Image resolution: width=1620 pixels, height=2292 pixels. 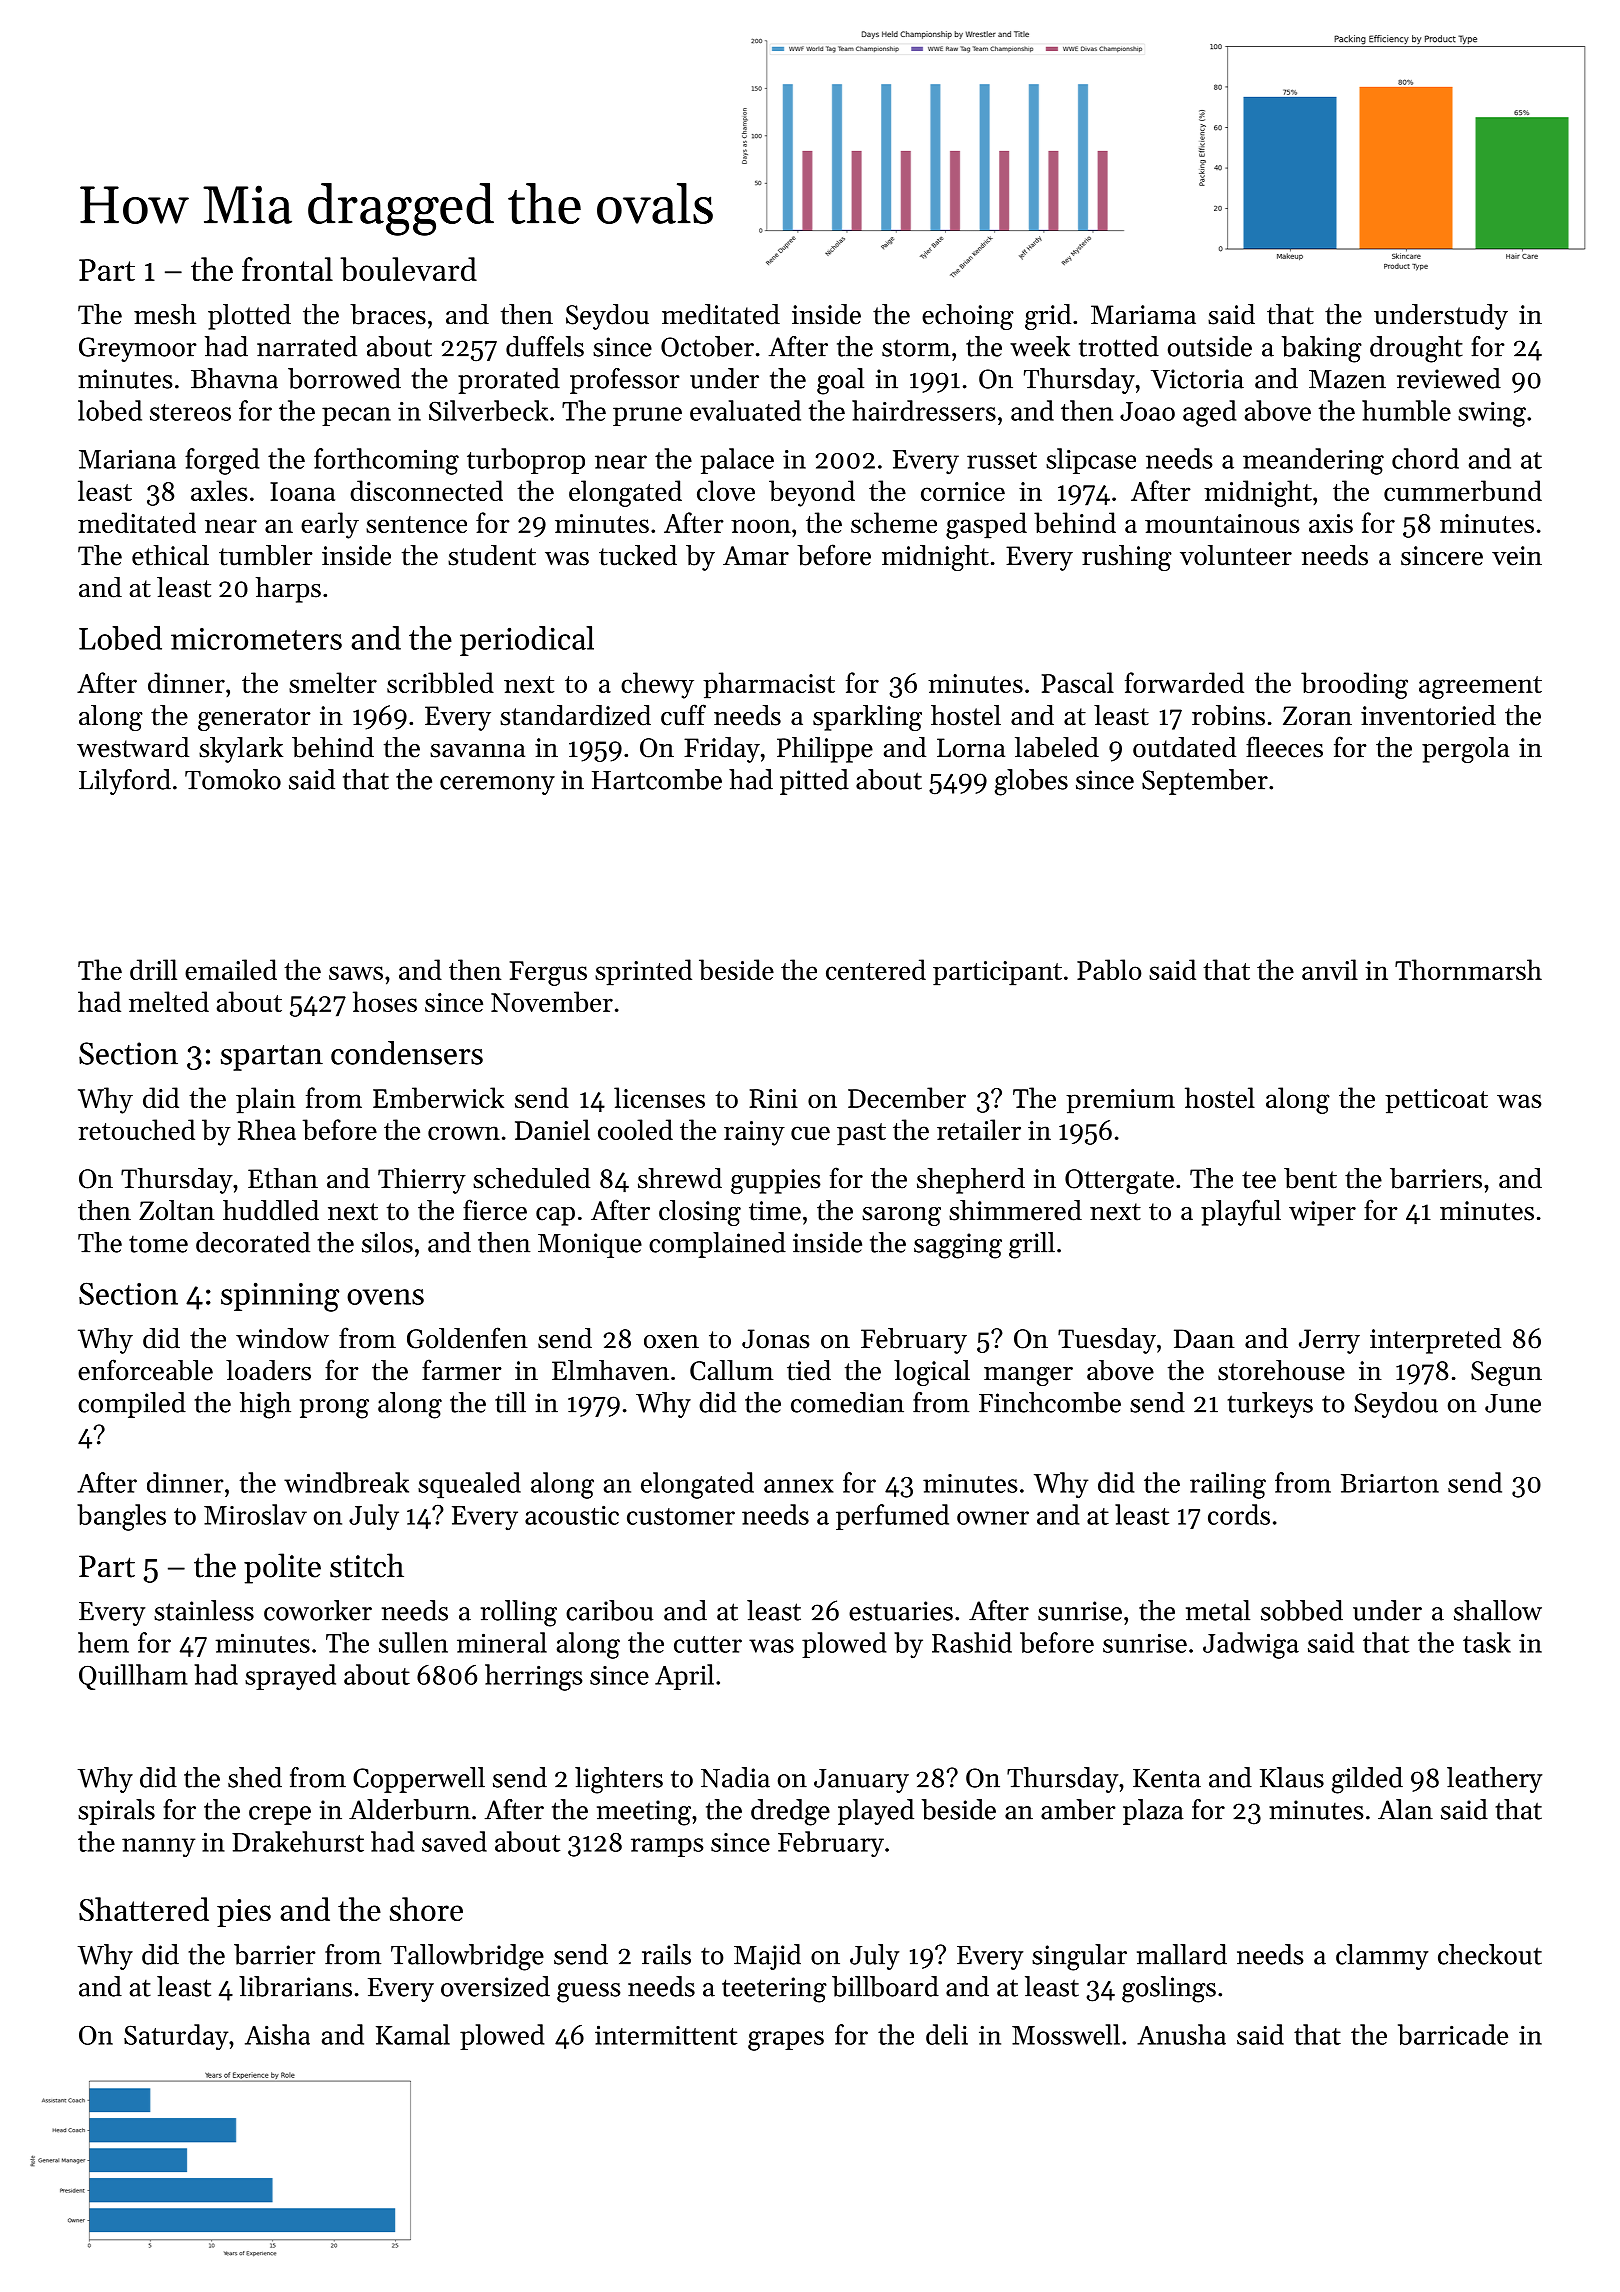 I want to click on Kamal, so click(x=413, y=2034).
